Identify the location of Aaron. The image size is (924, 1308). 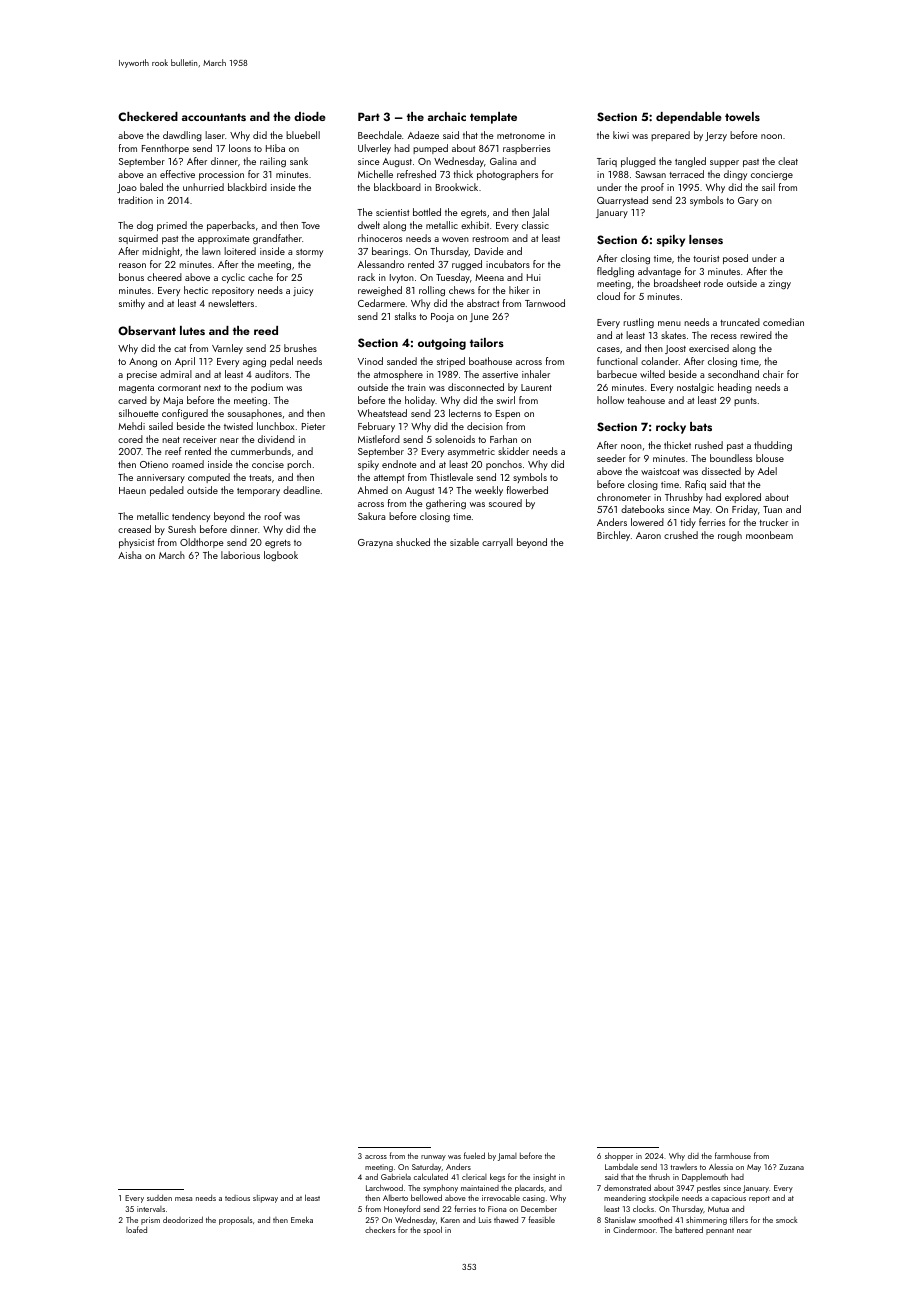
(648, 535).
